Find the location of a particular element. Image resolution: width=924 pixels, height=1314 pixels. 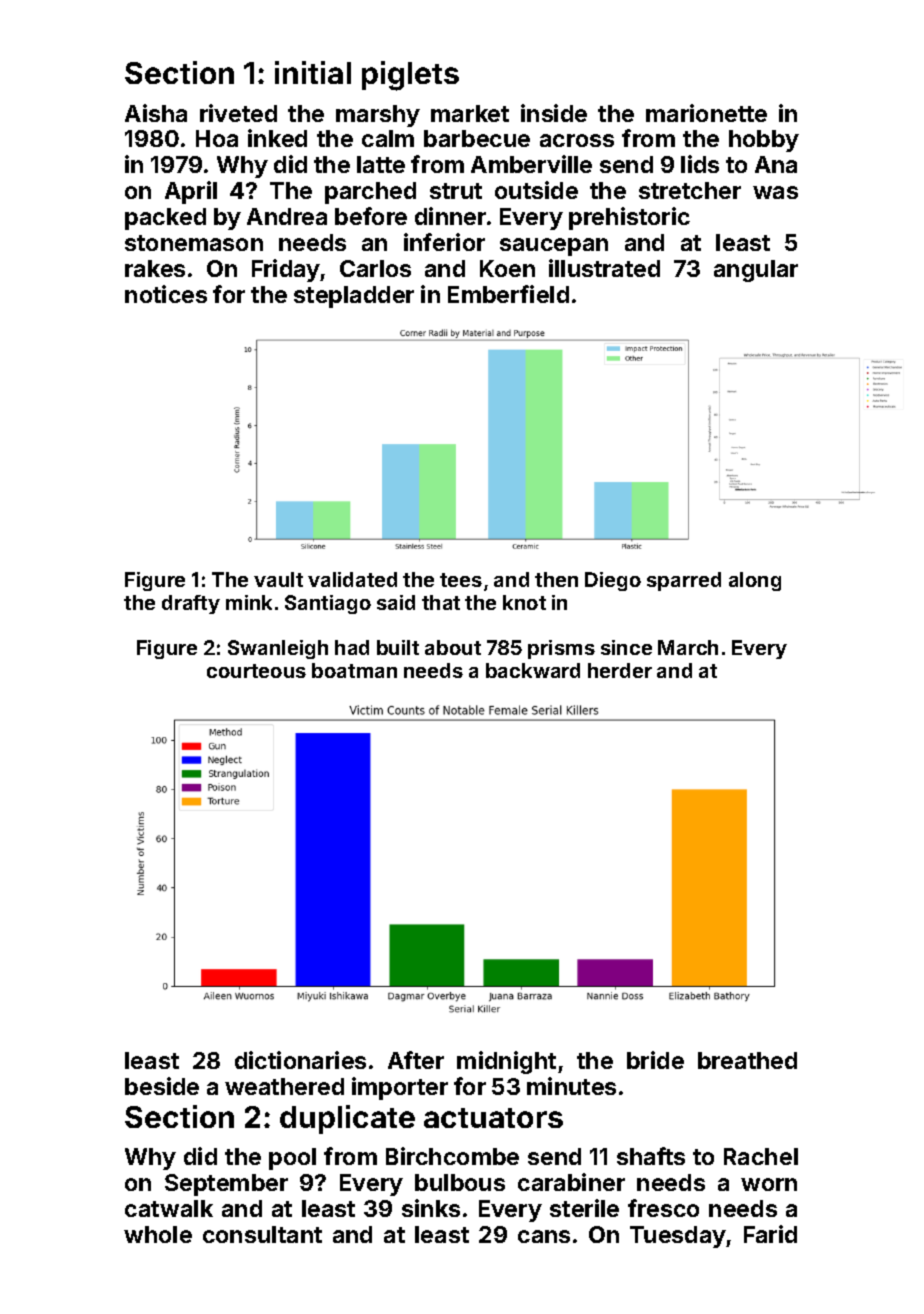

catwalk is located at coordinates (169, 1208).
